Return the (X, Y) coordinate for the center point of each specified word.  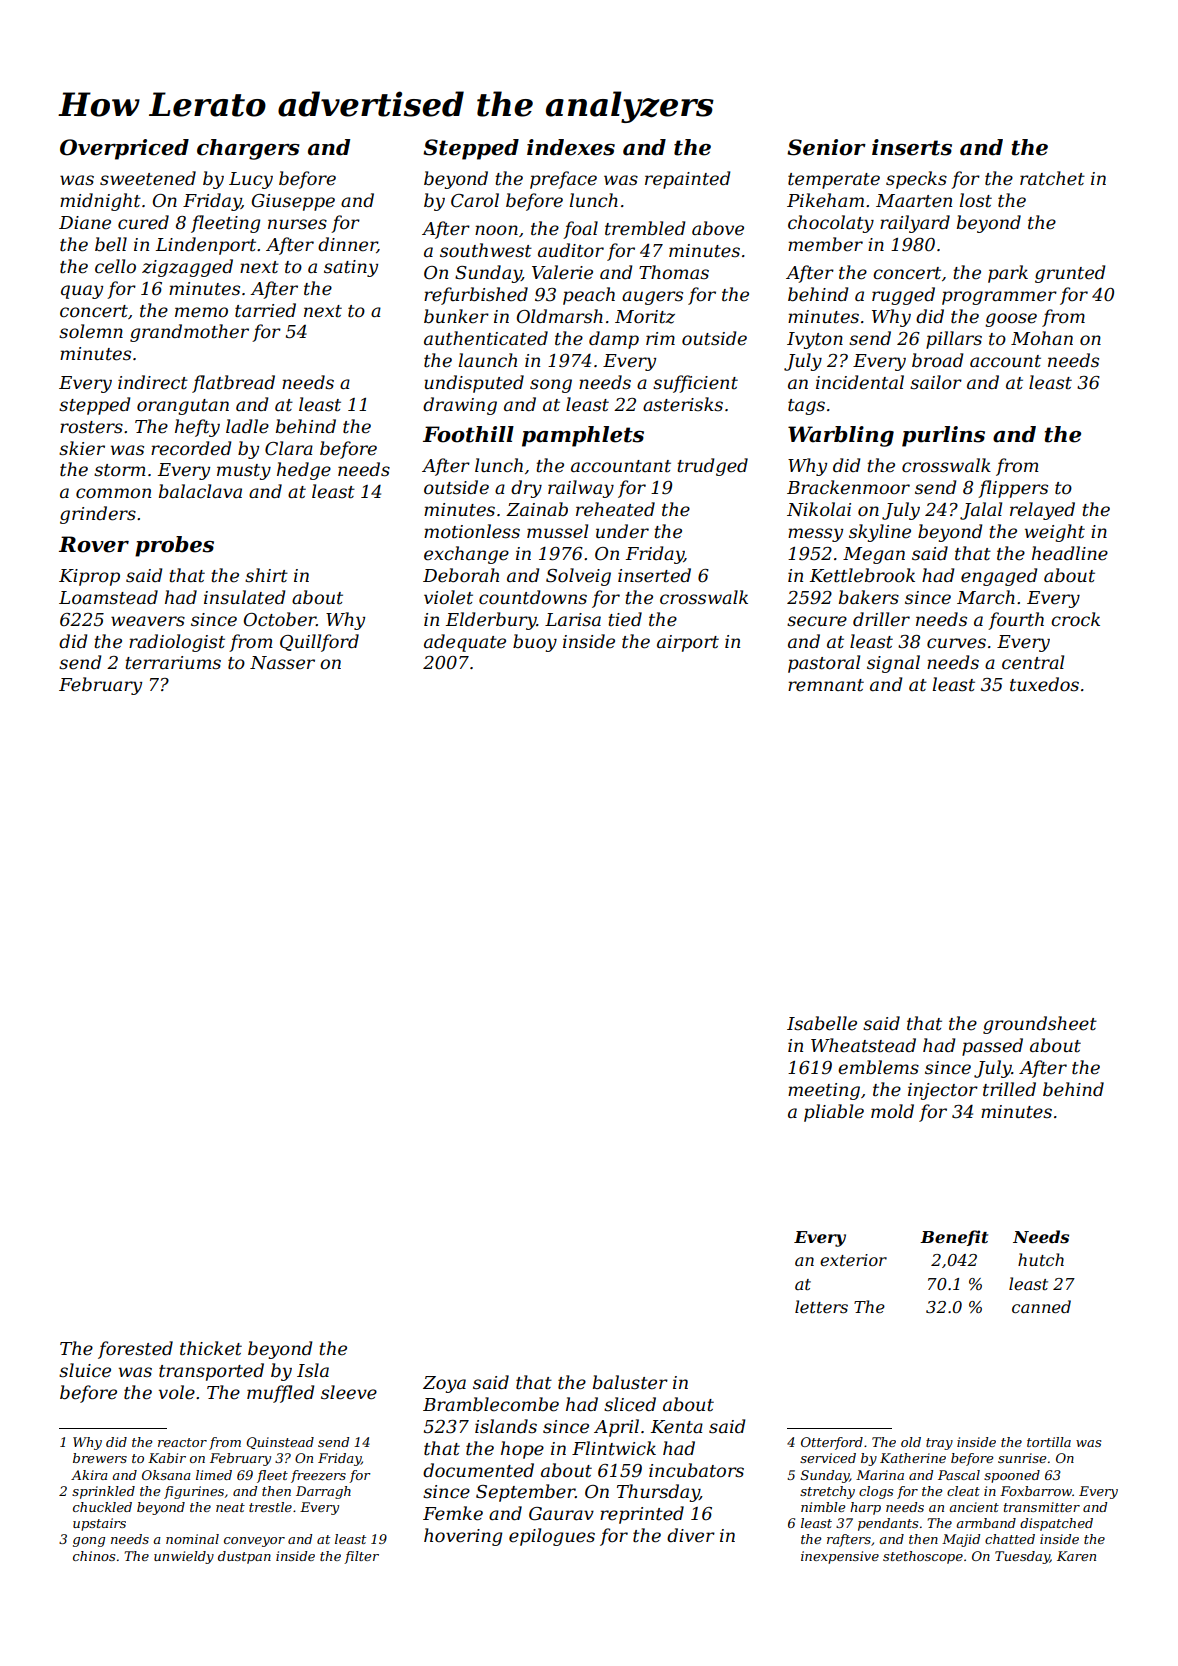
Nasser (282, 663)
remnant (826, 685)
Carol (475, 200)
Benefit (954, 1238)
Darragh (323, 1492)
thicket (211, 1348)
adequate (465, 643)
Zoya (444, 1384)
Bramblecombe (491, 1404)
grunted (1070, 274)
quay (82, 292)
